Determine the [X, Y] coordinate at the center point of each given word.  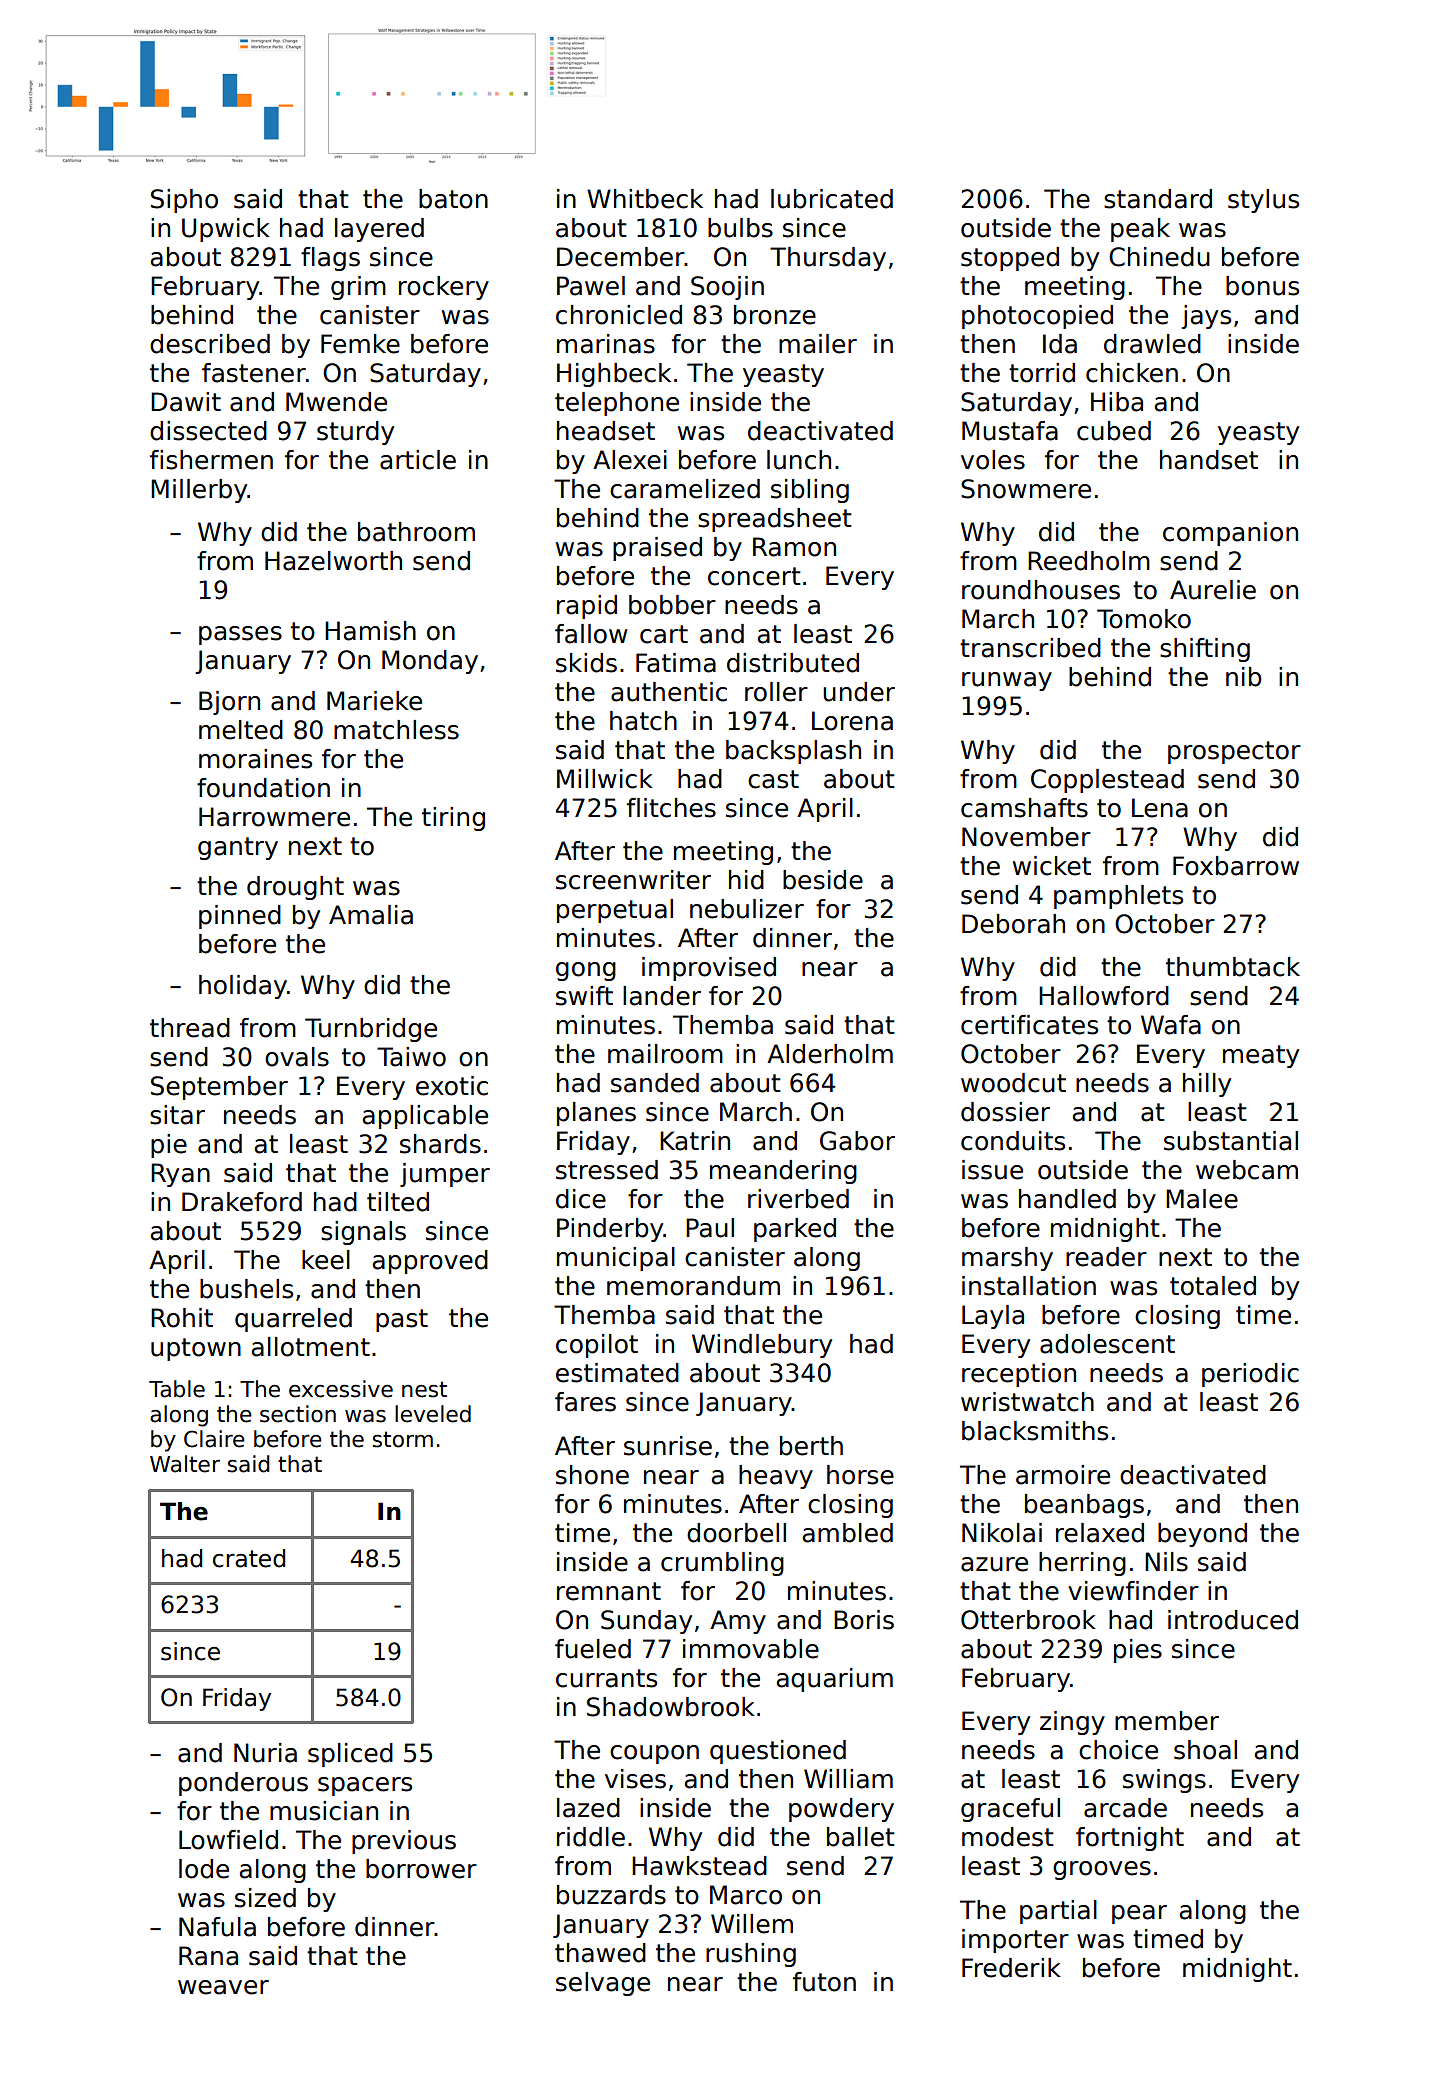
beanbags [1084, 1506]
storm [402, 1439]
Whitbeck [645, 199]
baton [453, 199]
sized [265, 1898]
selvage [603, 1984]
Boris [864, 1620]
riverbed [798, 1199]
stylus [1263, 201]
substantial [1231, 1141]
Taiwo [411, 1057]
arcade [1125, 1808]
